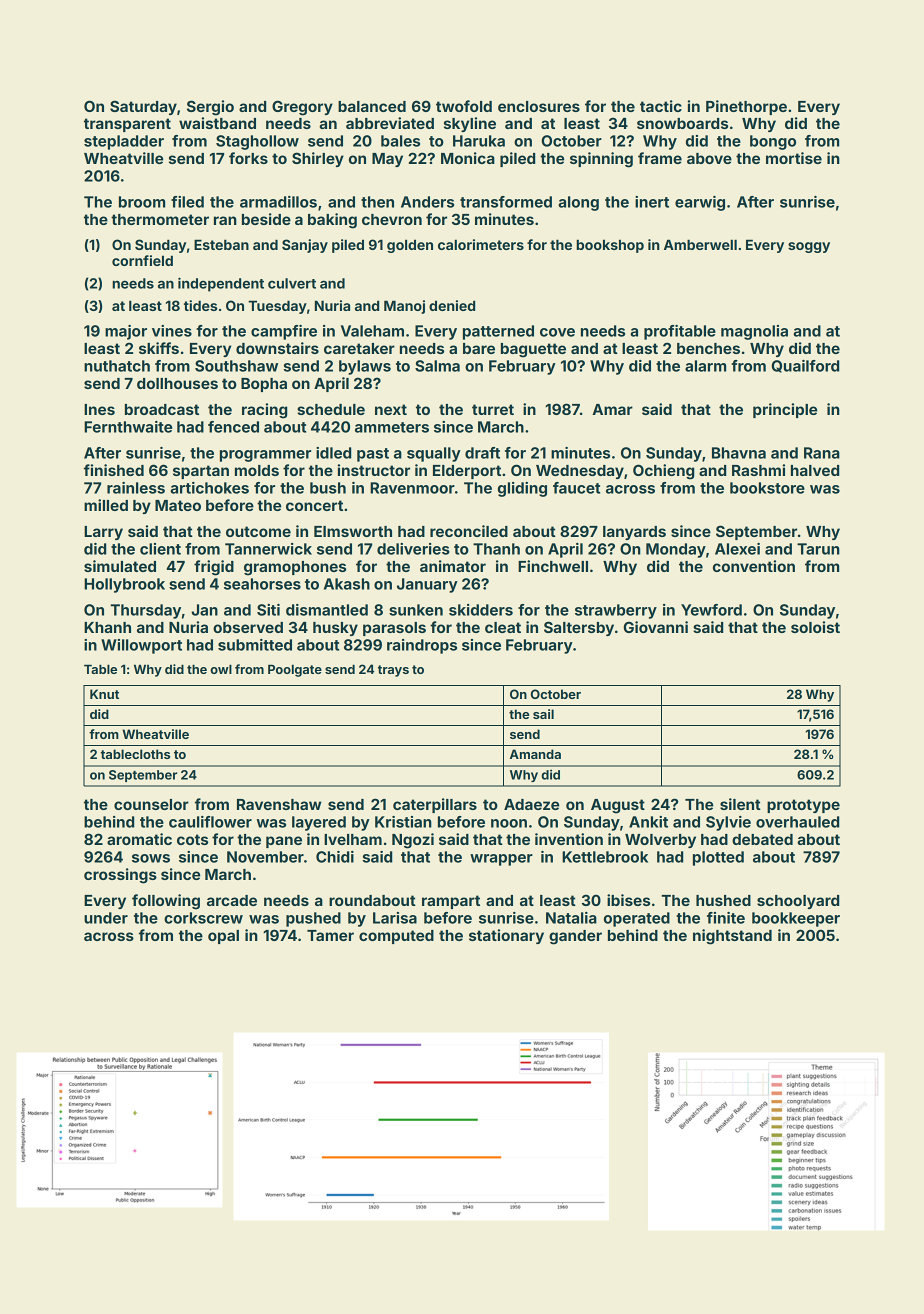 This document has height=1314, width=924. Describe the element at coordinates (543, 714) in the document. I see `sail` at that location.
